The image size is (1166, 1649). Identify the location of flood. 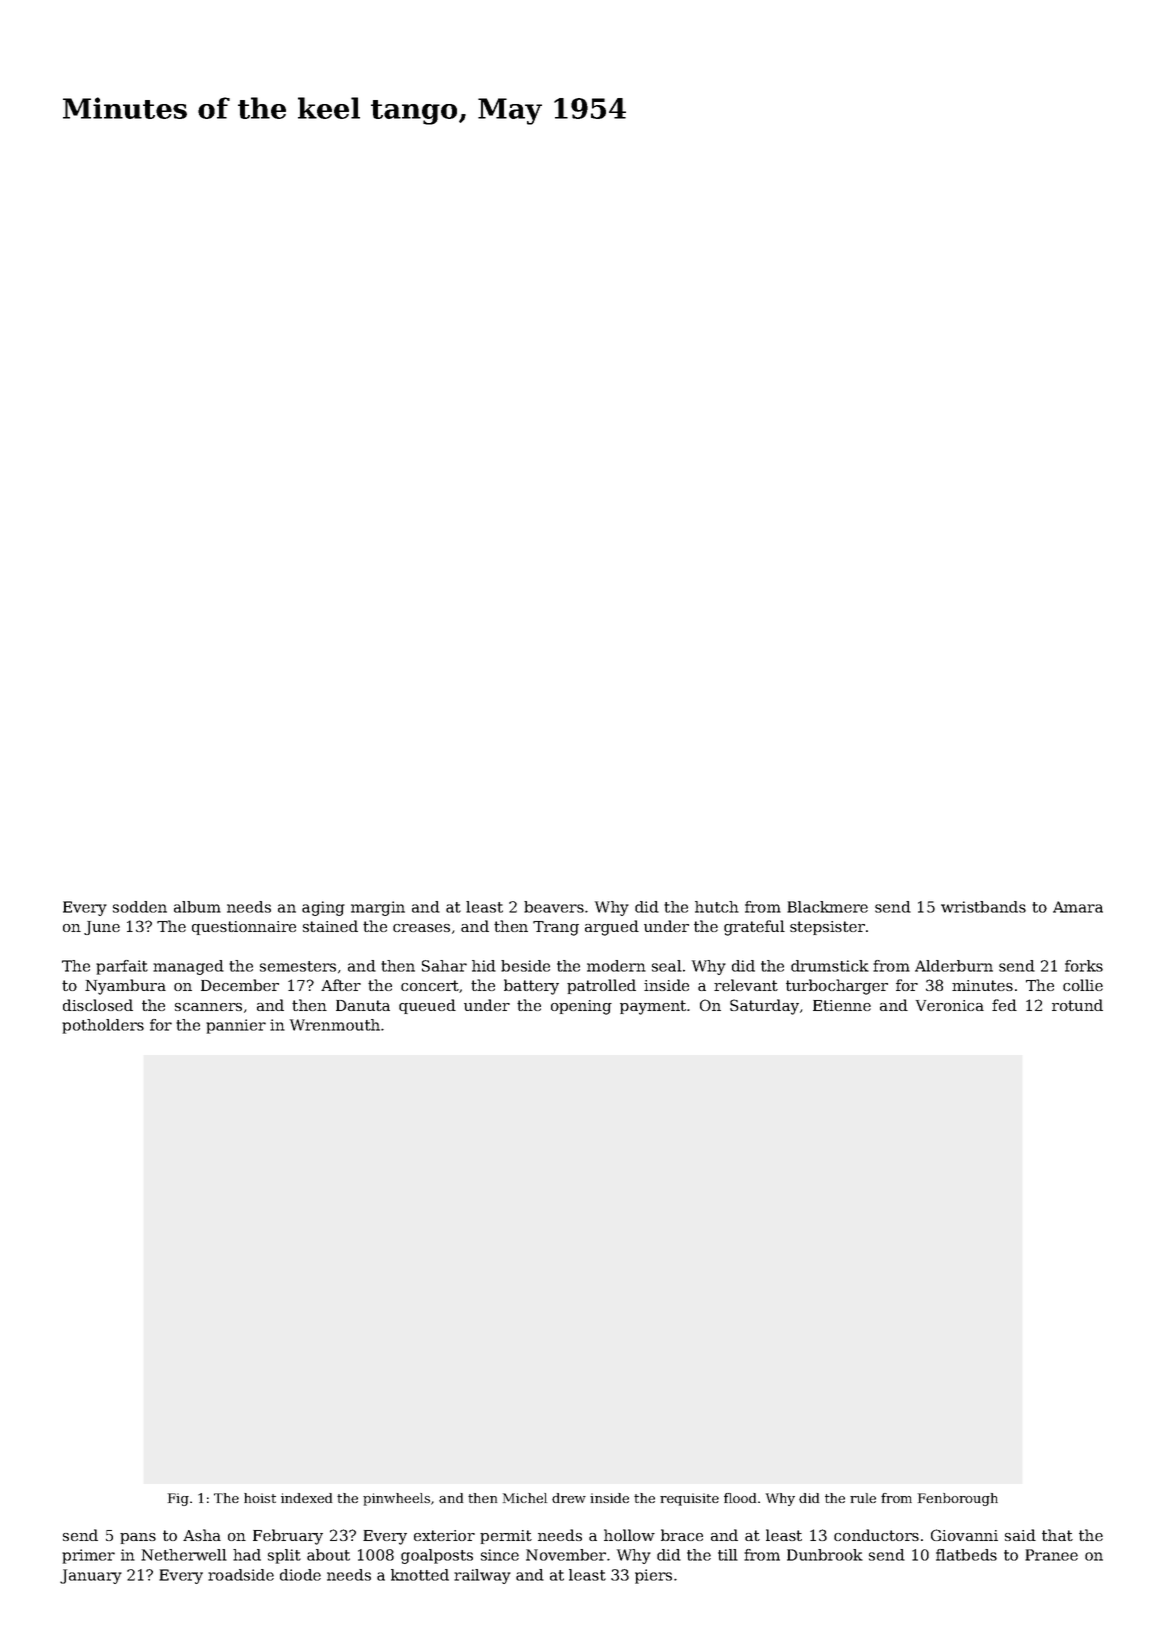
(740, 1498).
